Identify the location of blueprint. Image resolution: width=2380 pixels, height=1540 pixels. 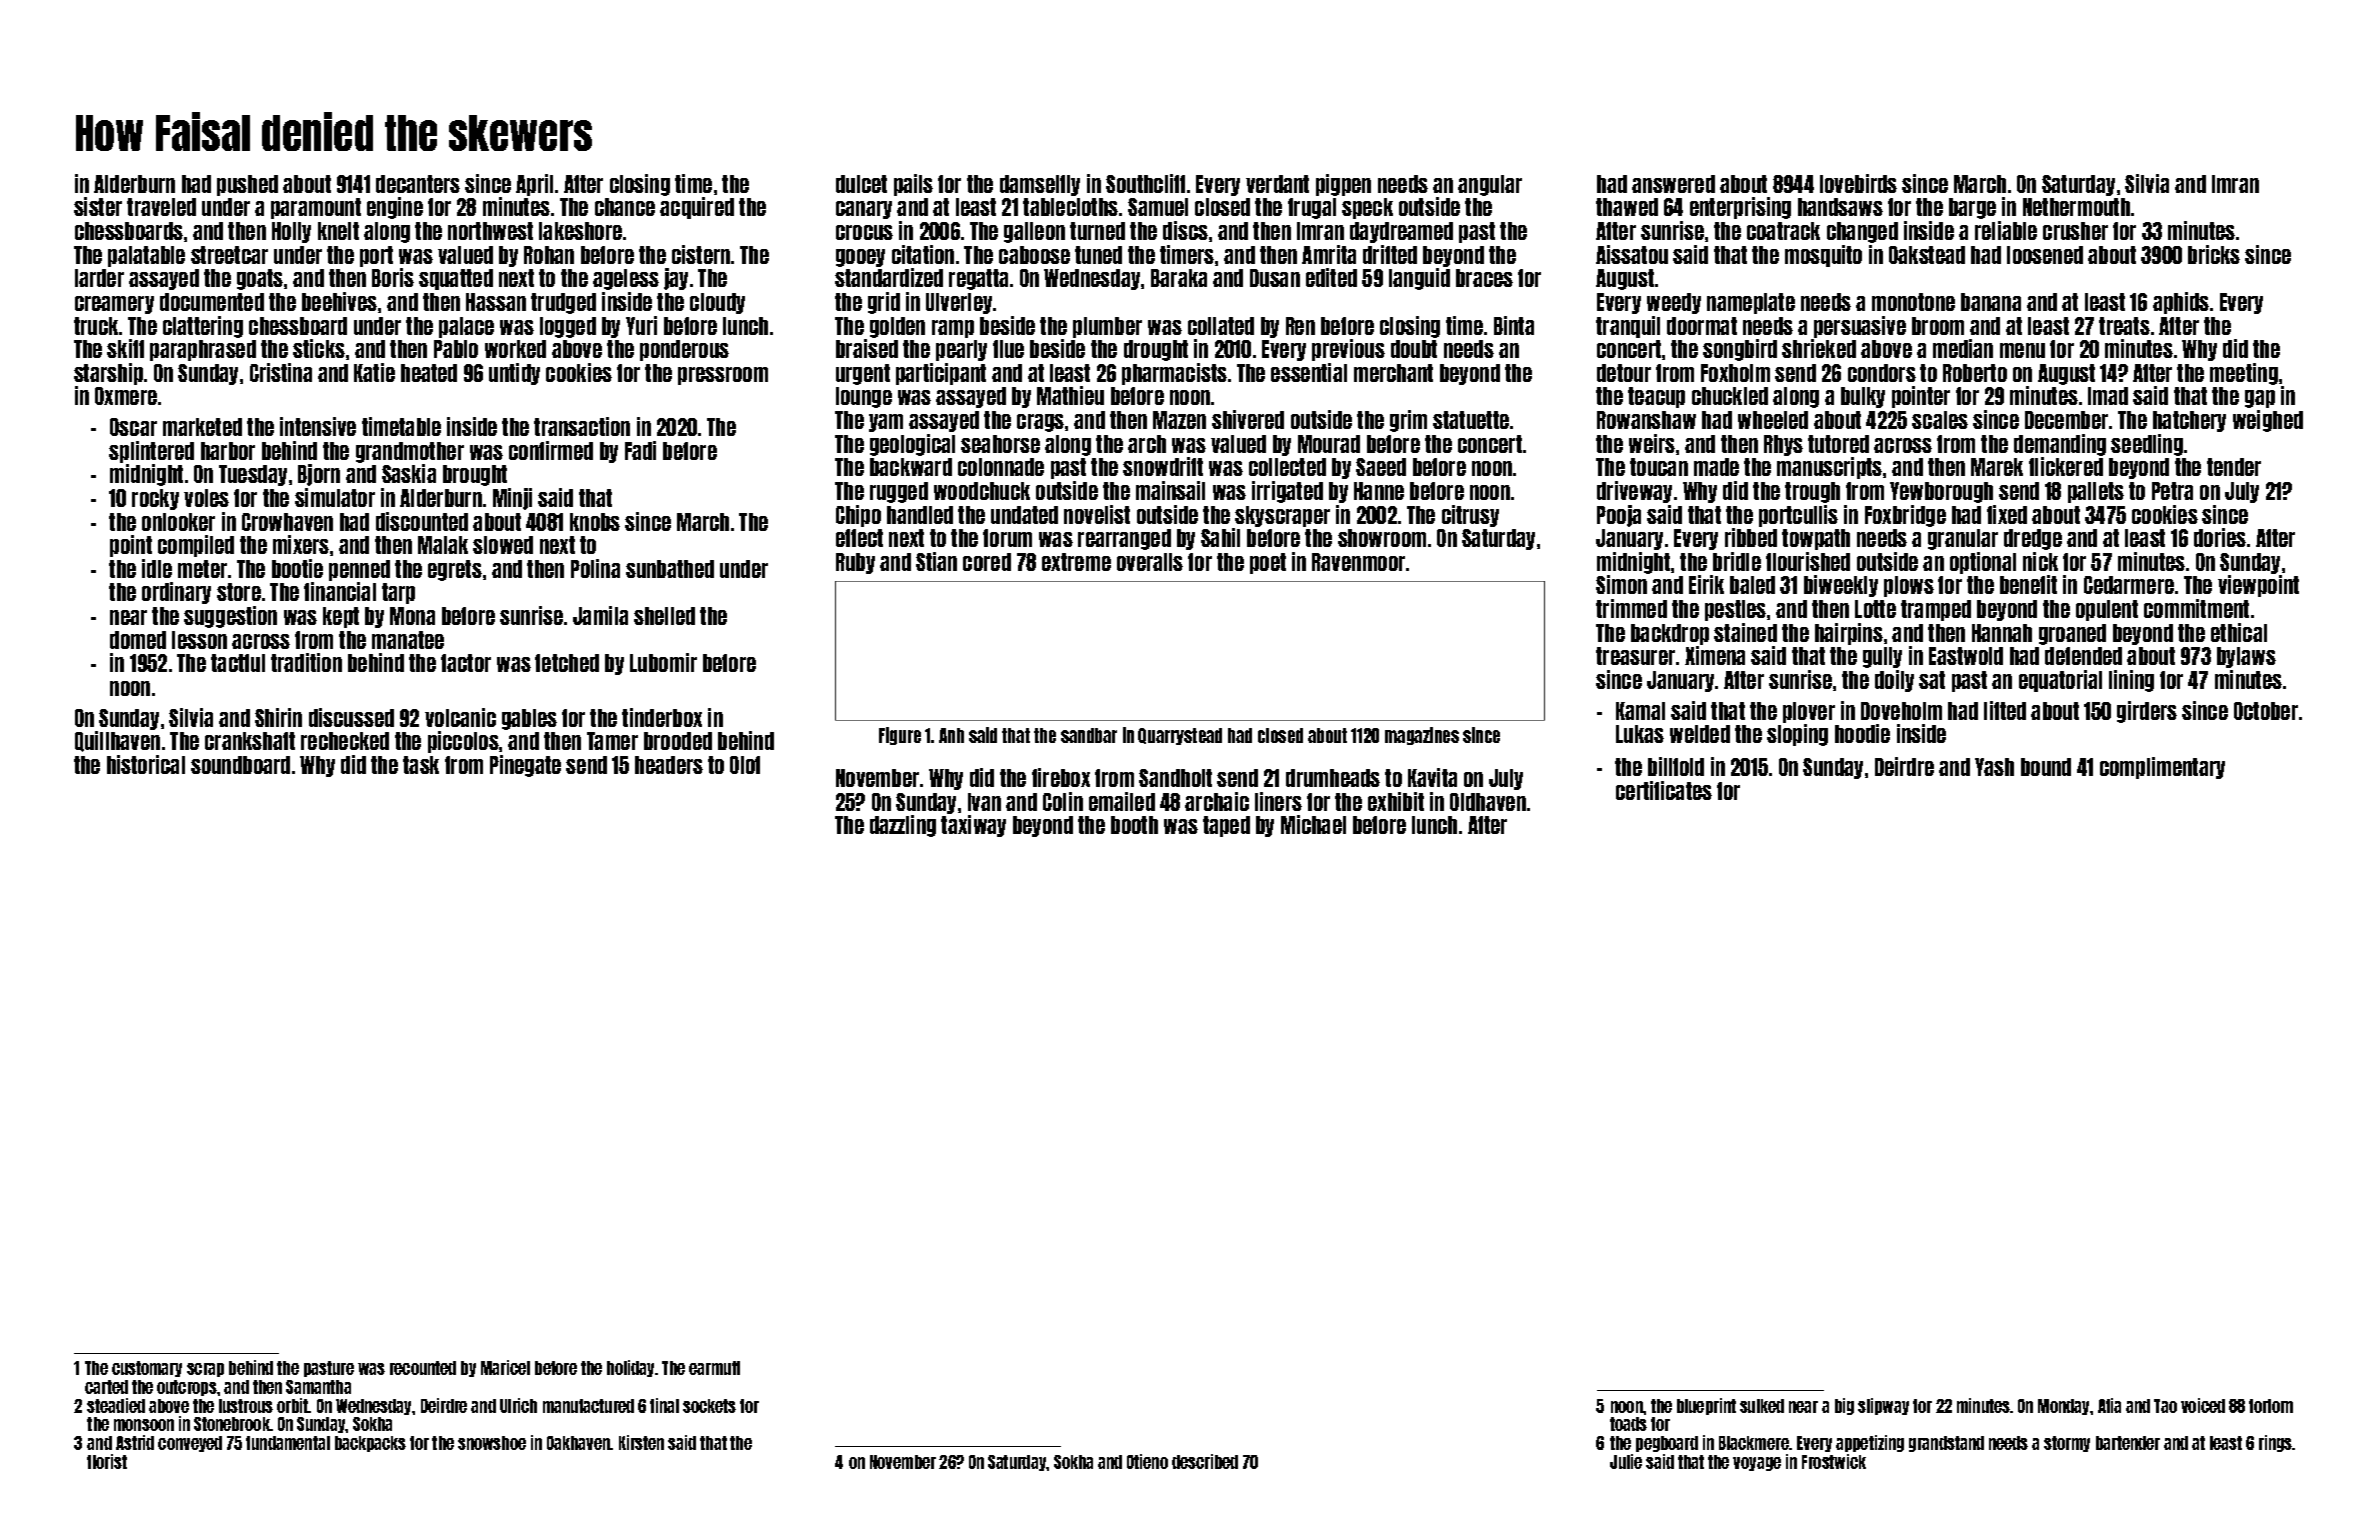
(1706, 1406).
